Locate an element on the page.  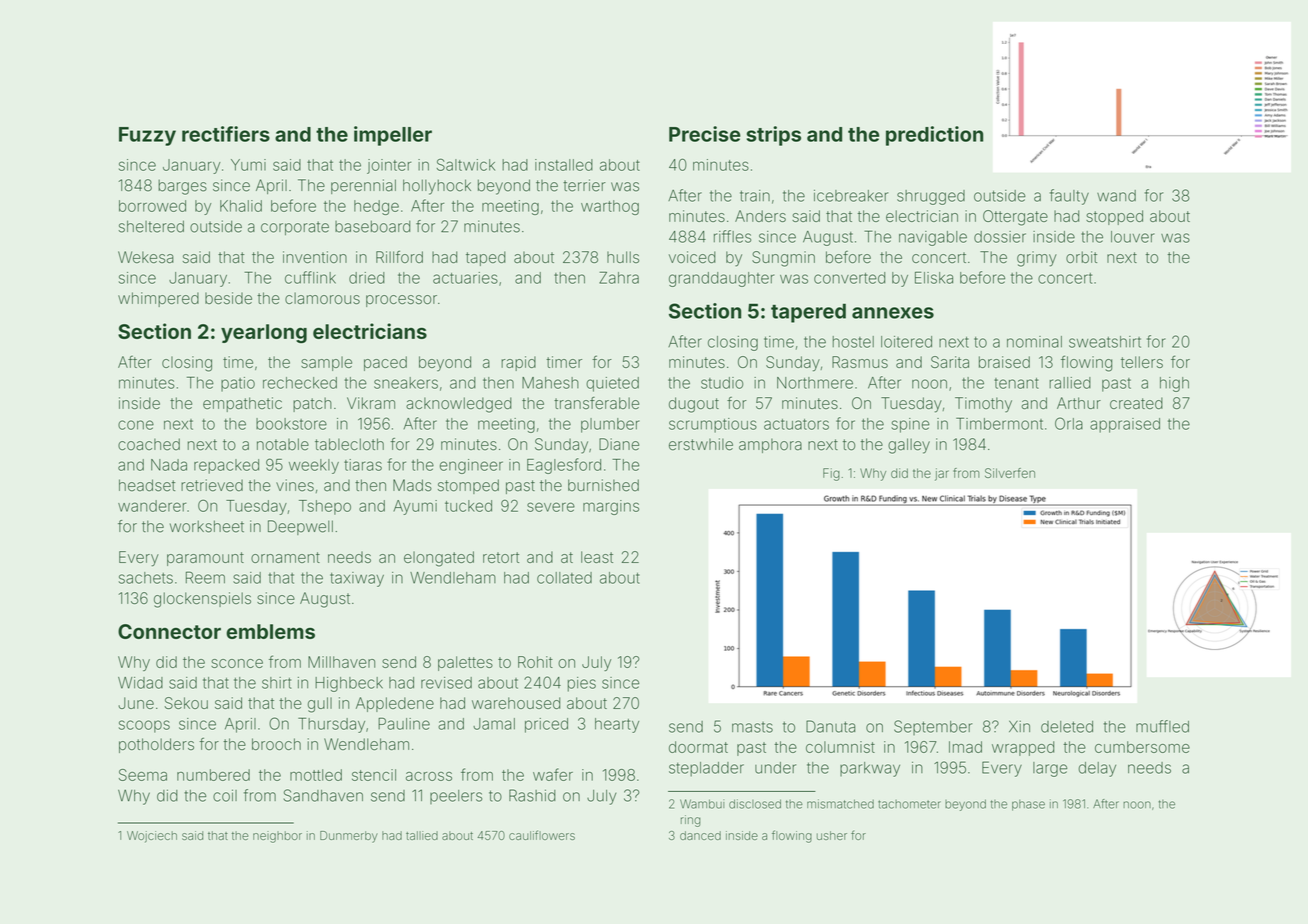
stomped is located at coordinates (468, 486).
